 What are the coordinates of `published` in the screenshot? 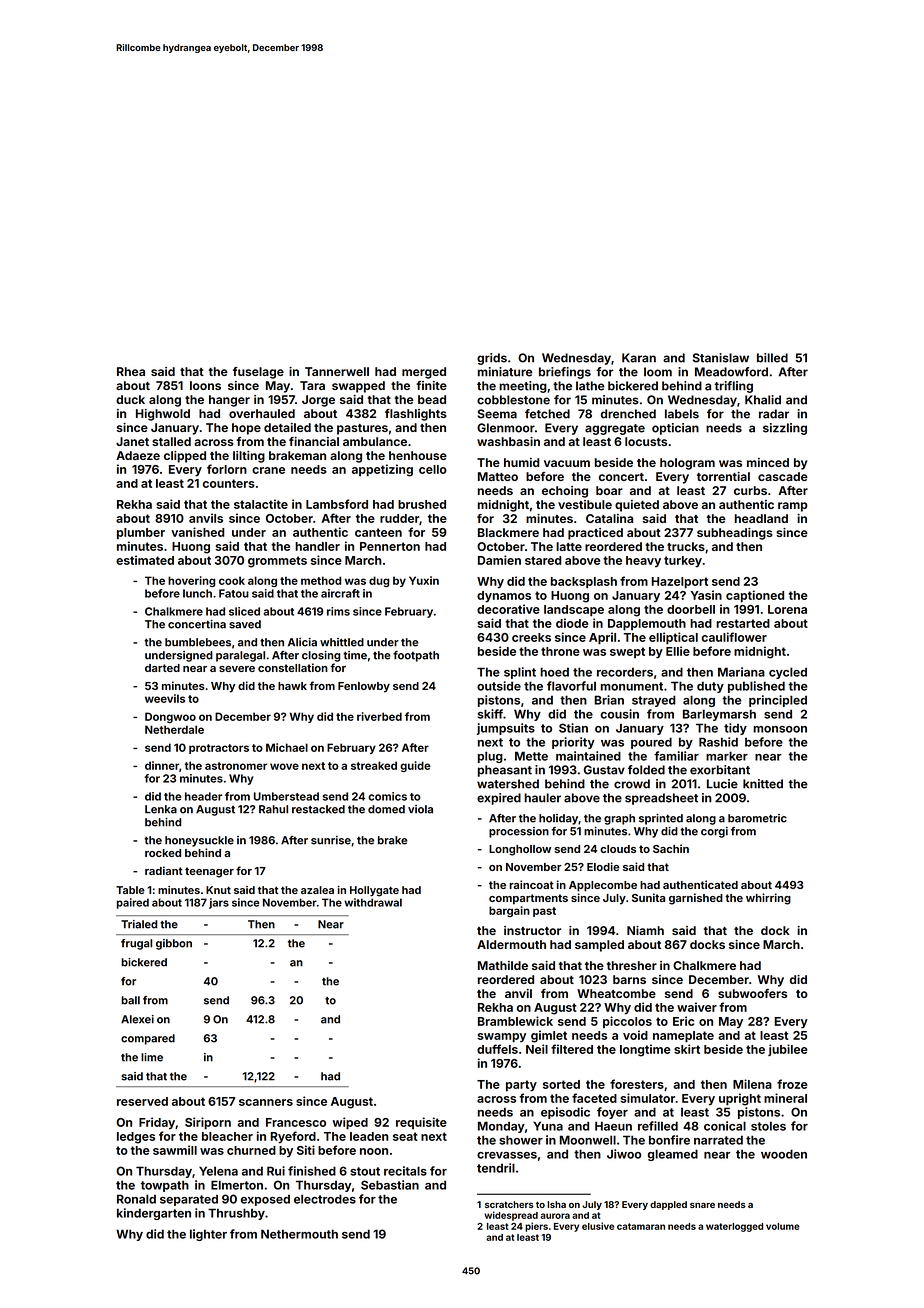 It's located at (756, 687).
